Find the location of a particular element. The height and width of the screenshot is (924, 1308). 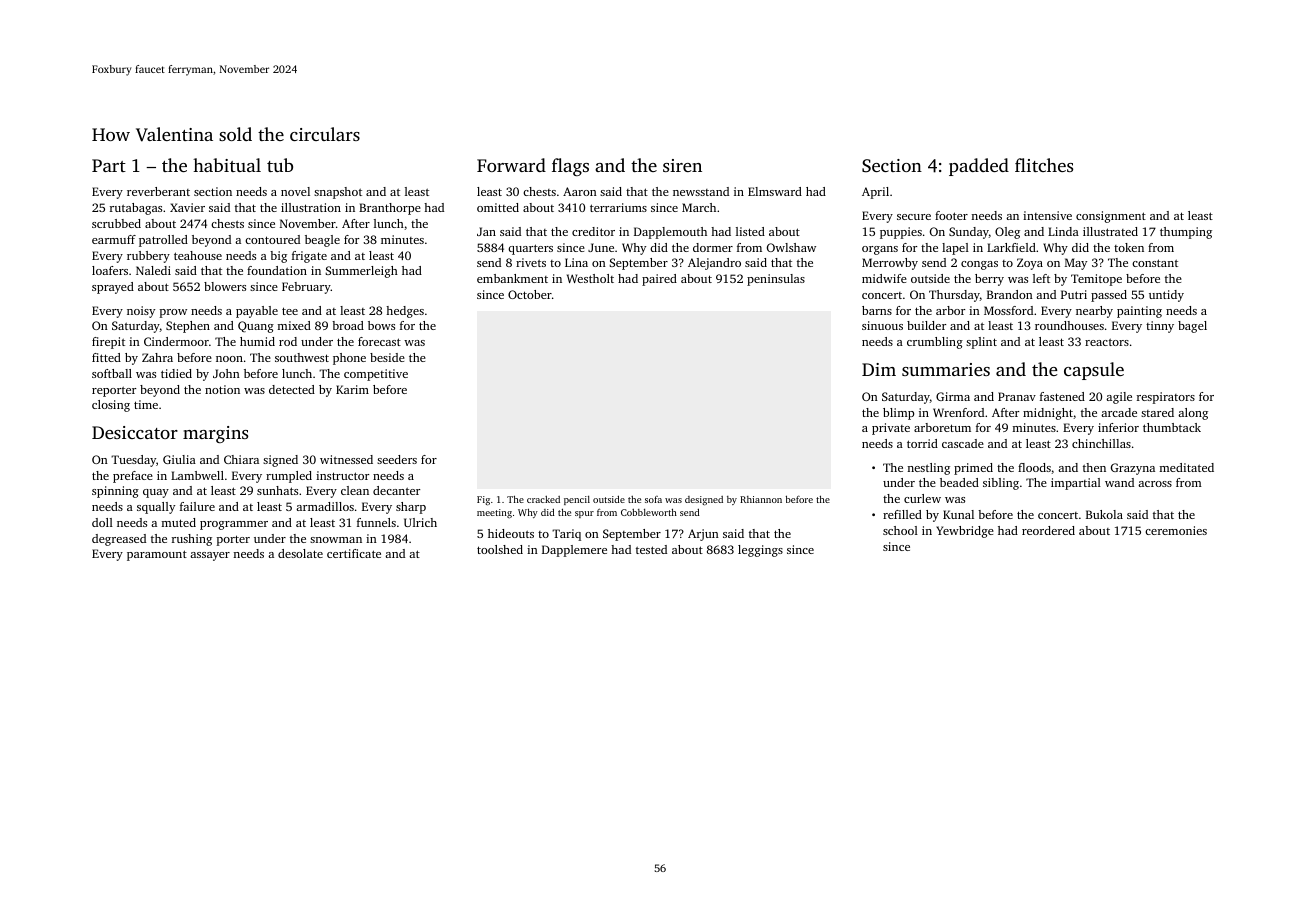

Karim is located at coordinates (352, 389).
